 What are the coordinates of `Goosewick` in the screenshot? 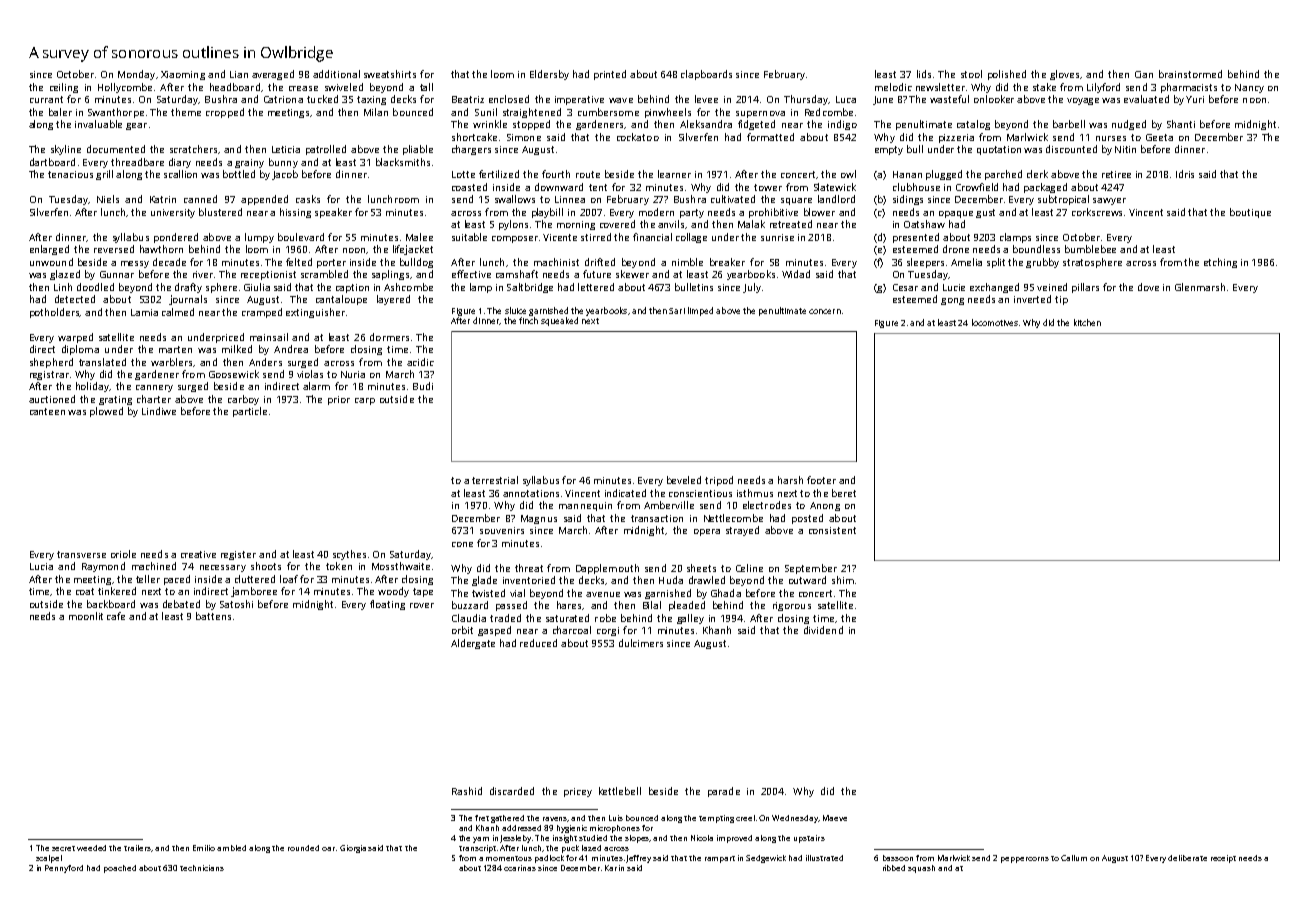 It's located at (234, 374).
